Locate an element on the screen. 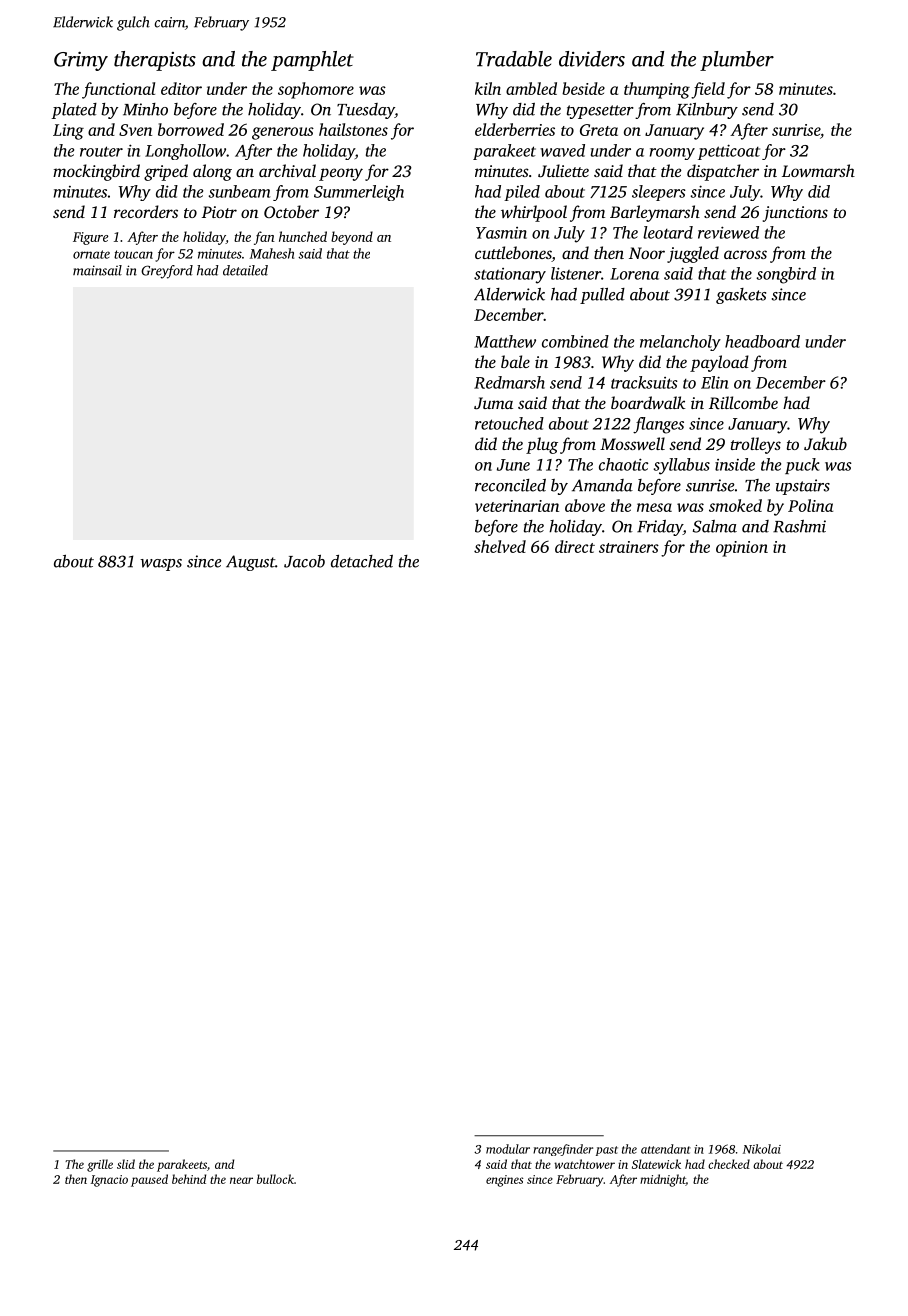  Tuesday is located at coordinates (366, 111).
